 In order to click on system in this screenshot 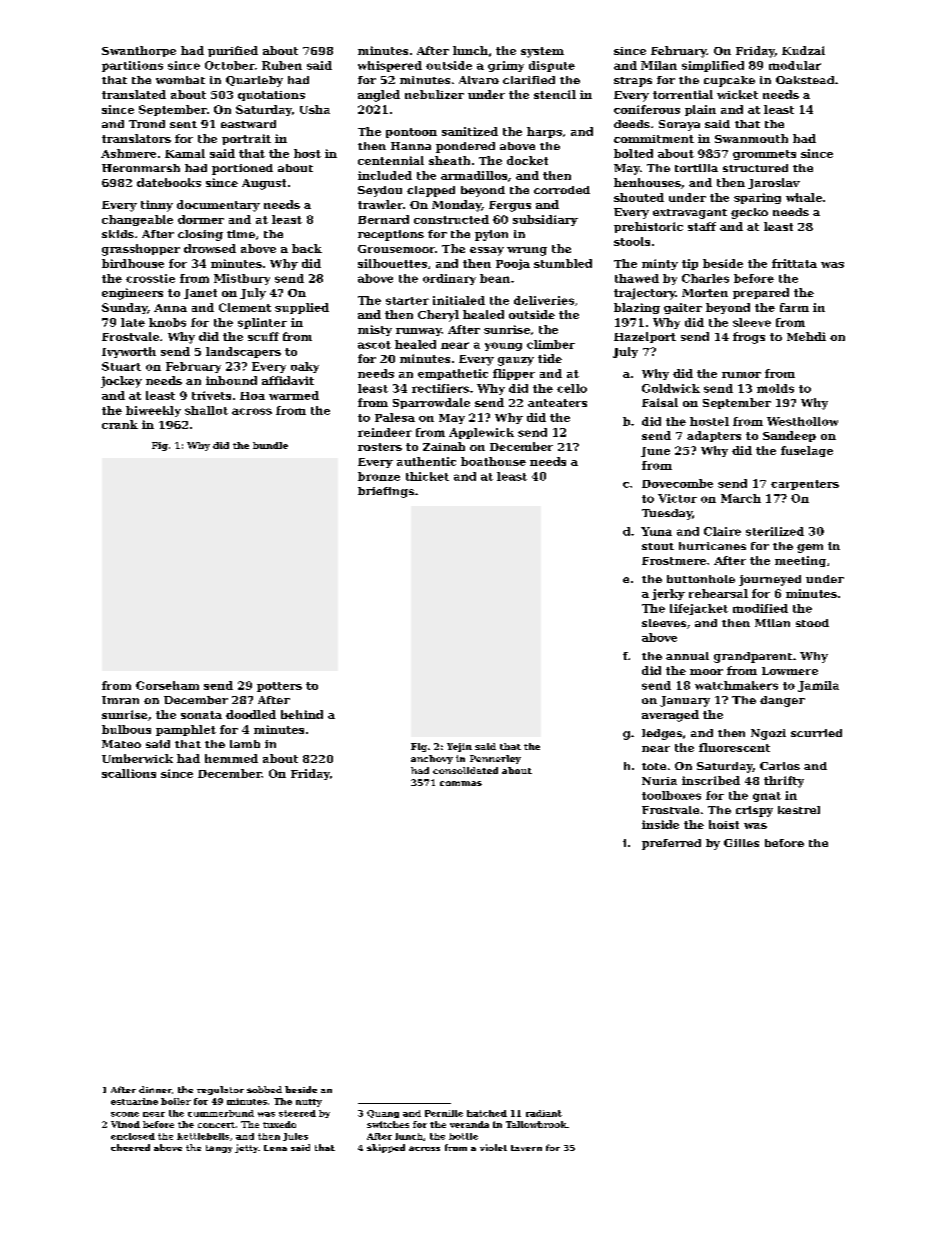, I will do `click(542, 52)`.
